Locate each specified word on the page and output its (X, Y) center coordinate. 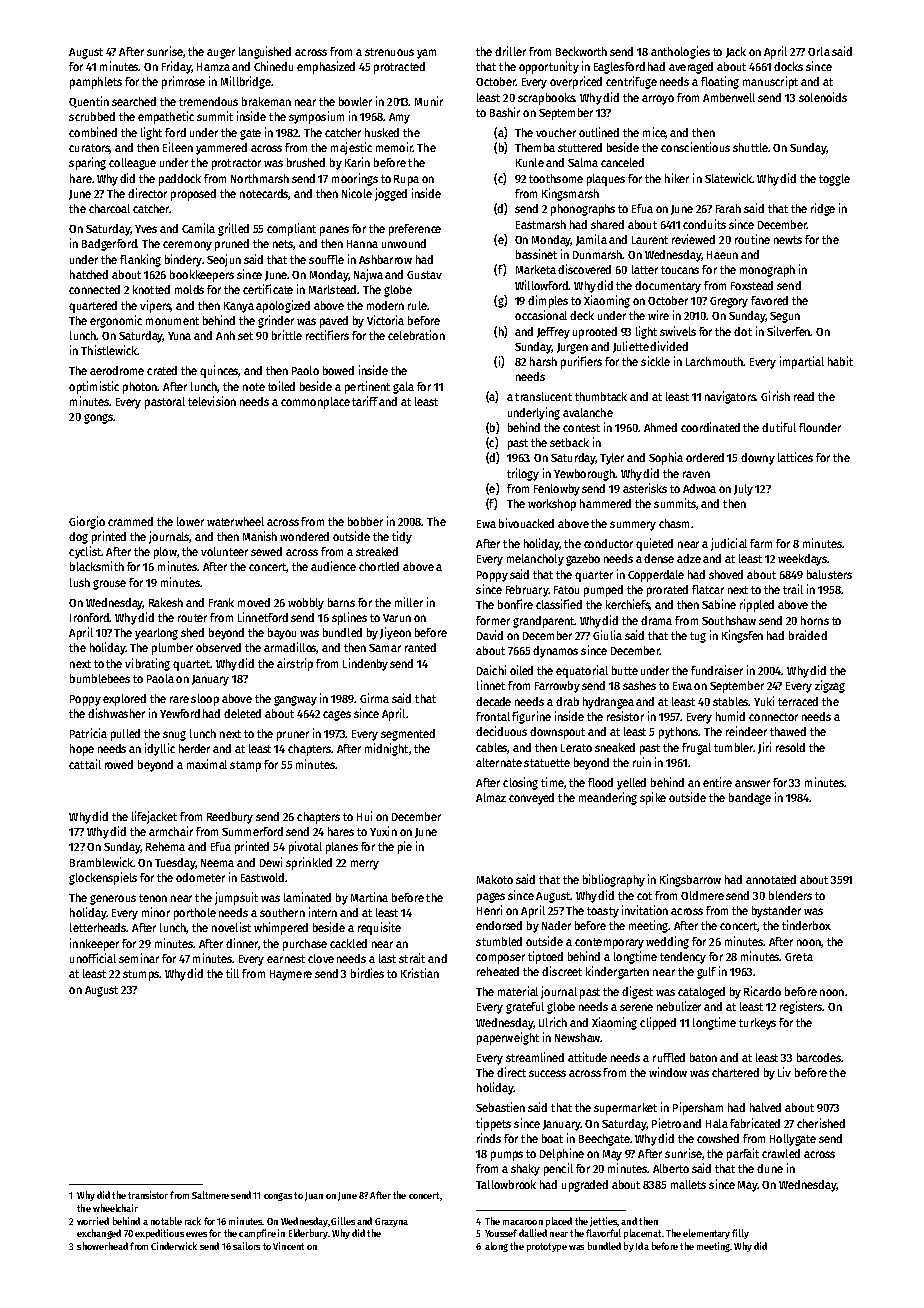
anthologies (680, 52)
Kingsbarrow (690, 880)
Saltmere (210, 1195)
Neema (217, 863)
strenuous (389, 52)
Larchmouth (715, 361)
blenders (790, 895)
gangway (295, 701)
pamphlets (96, 83)
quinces (219, 371)
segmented (408, 735)
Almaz (491, 797)
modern (385, 305)
